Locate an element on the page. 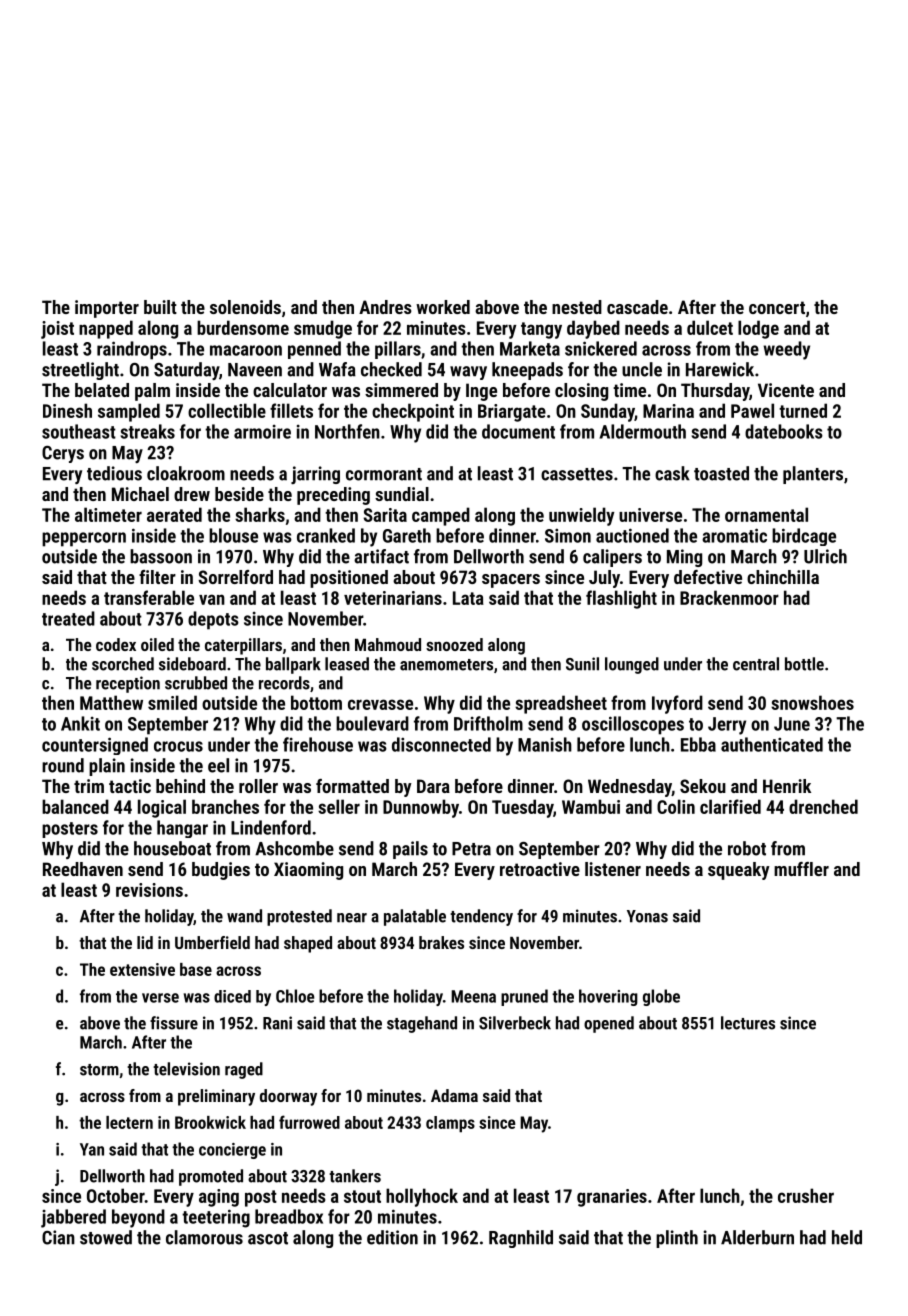 The width and height of the image is (908, 1316). Ragnhild is located at coordinates (521, 1239).
